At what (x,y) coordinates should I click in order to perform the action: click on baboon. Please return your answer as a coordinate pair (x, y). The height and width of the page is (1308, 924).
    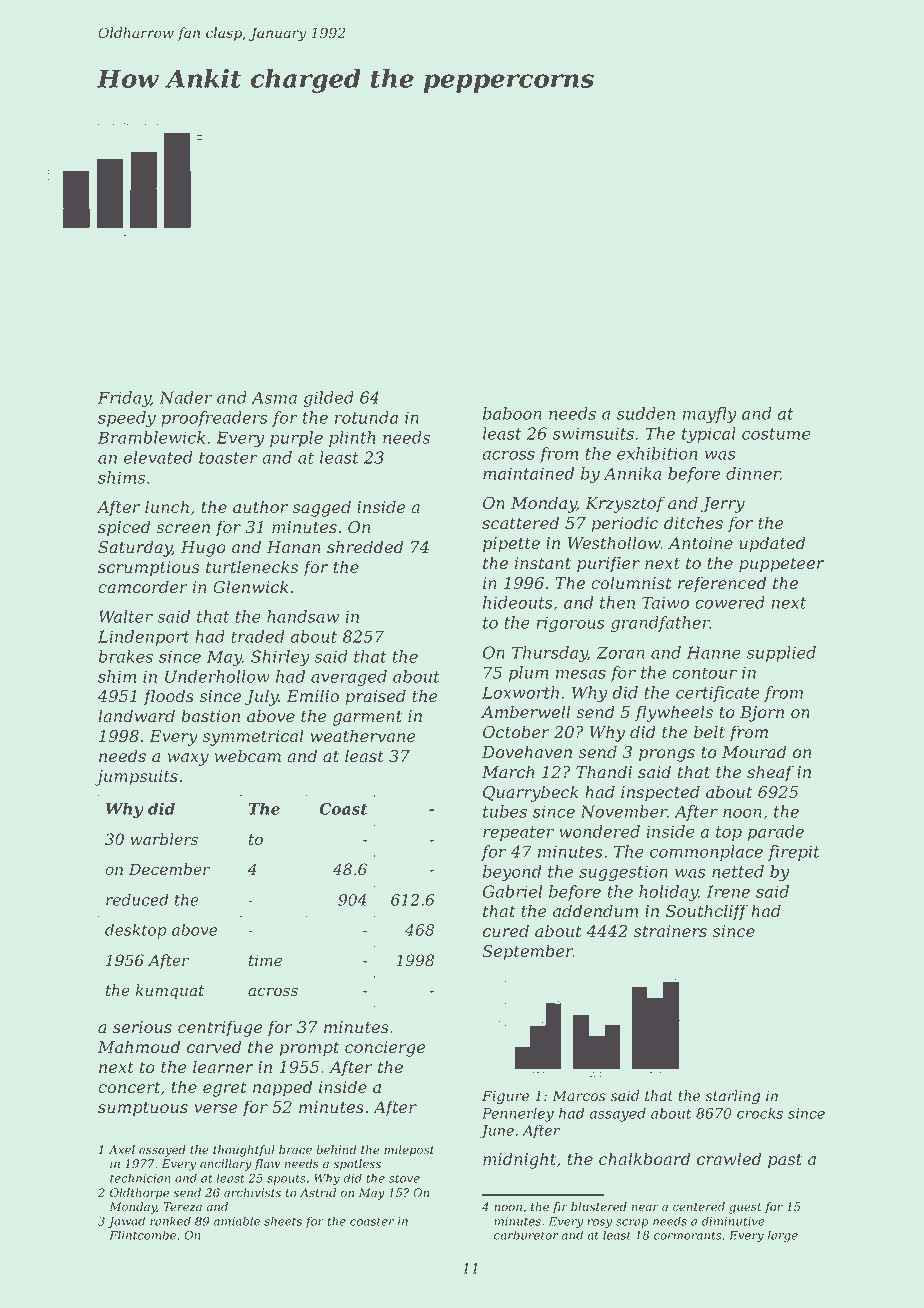
    Looking at the image, I should click on (512, 413).
